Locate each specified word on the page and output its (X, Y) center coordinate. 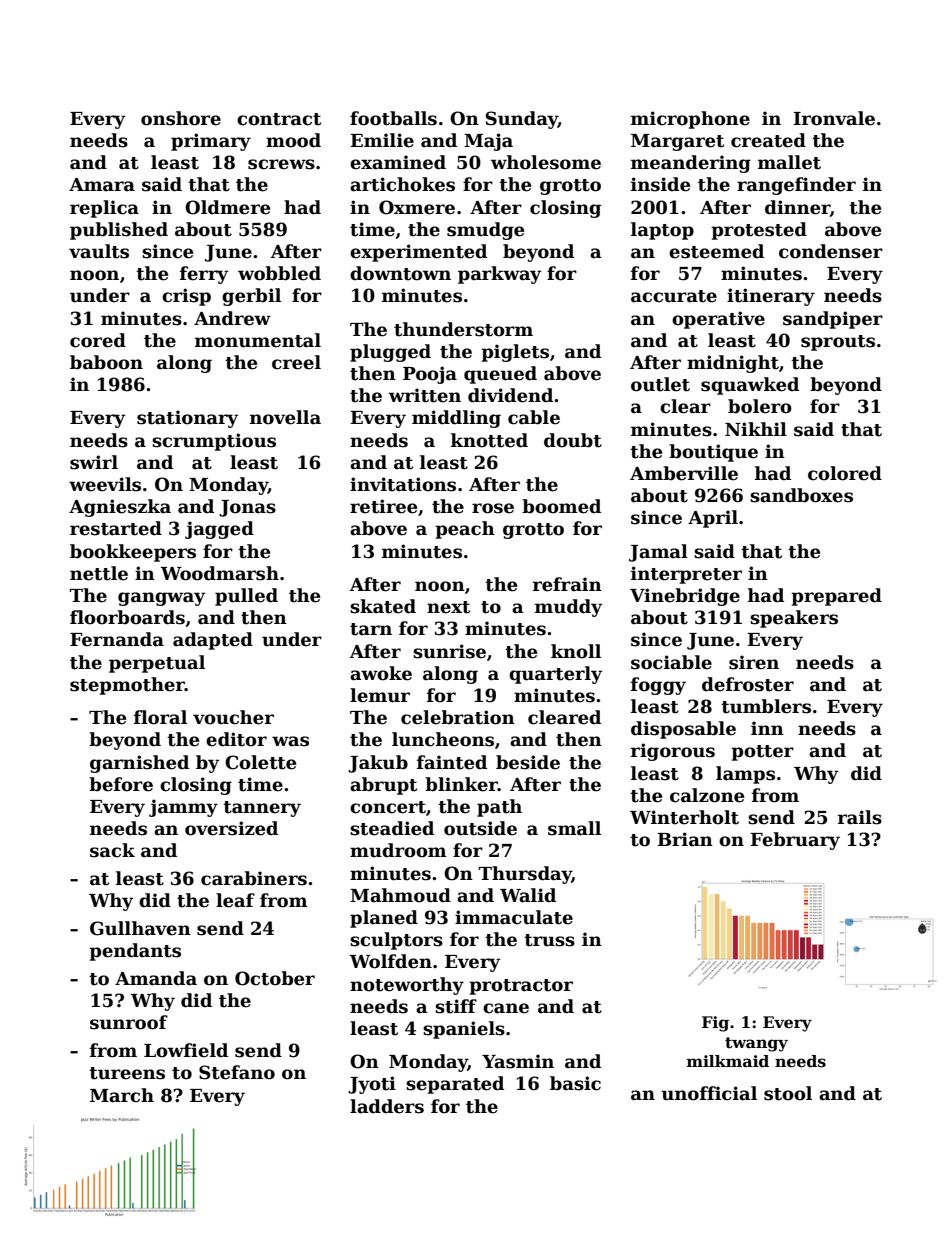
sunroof (129, 1022)
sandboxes (801, 495)
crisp (186, 297)
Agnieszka (120, 508)
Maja (488, 142)
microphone (690, 120)
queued (500, 375)
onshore (181, 118)
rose (493, 508)
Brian (685, 839)
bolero (760, 406)
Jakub (378, 764)
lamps (745, 775)
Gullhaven (140, 928)
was (290, 741)
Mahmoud (400, 895)
